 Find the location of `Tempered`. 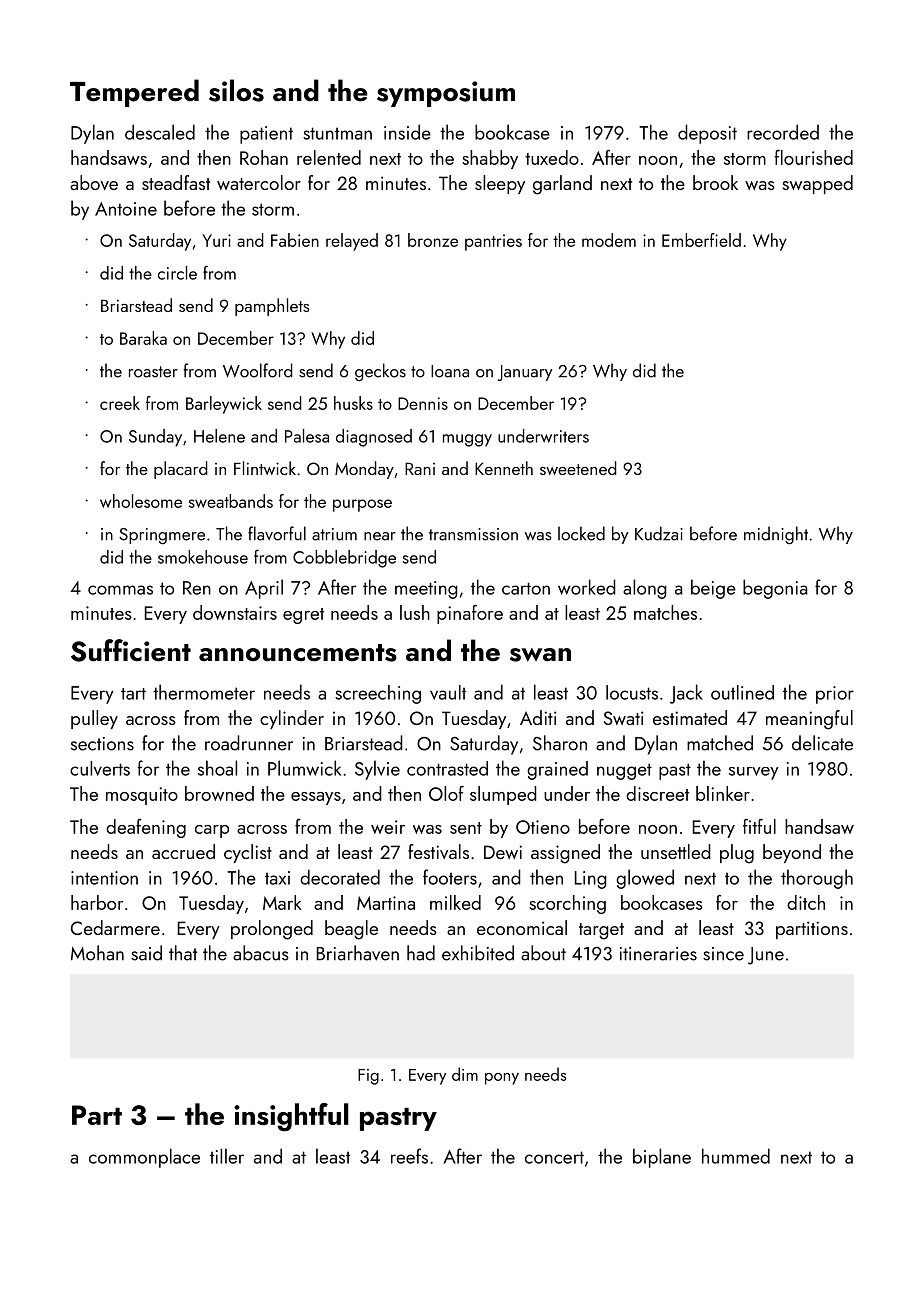

Tempered is located at coordinates (134, 93).
